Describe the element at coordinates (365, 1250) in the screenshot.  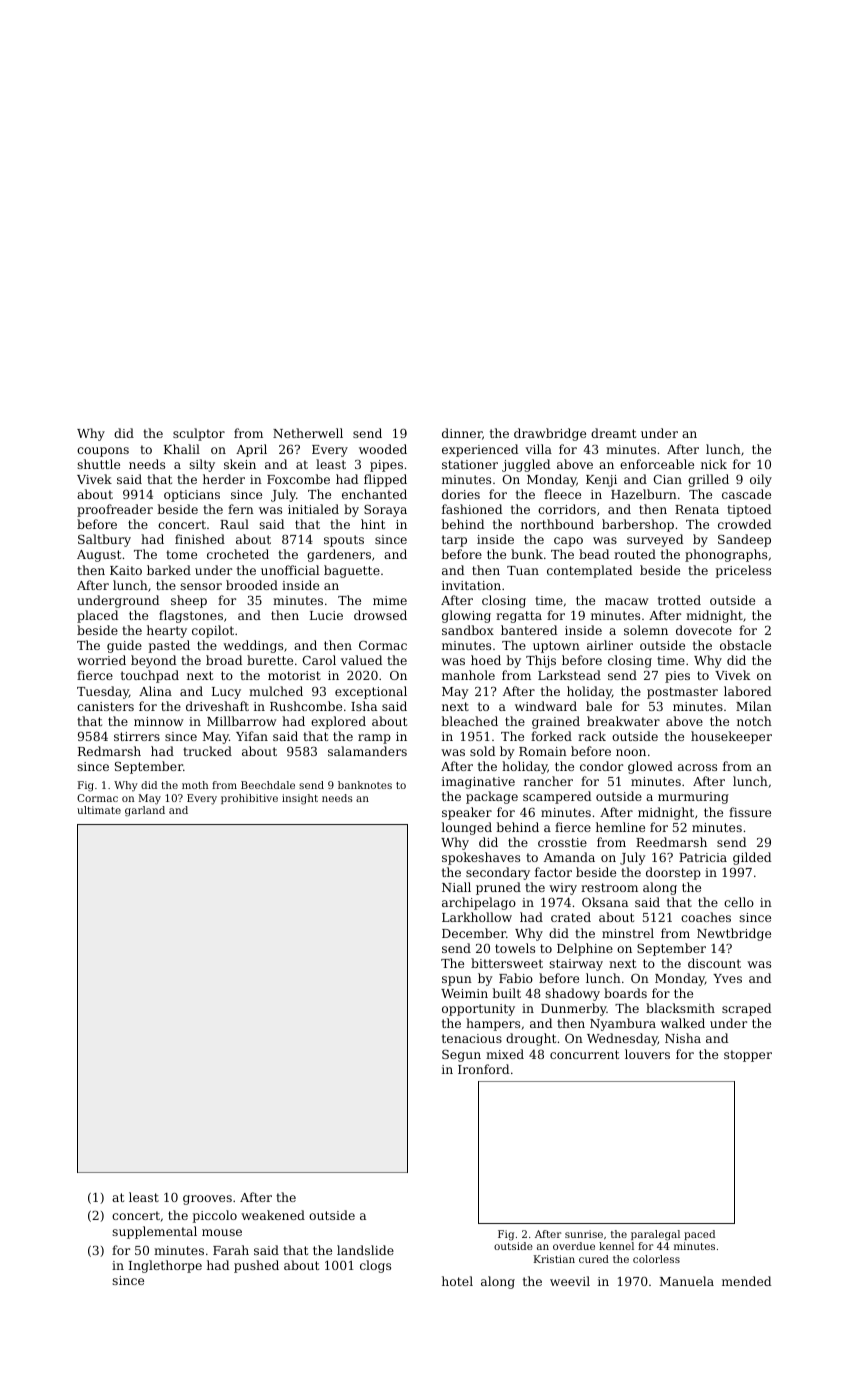
I see `landslide` at that location.
